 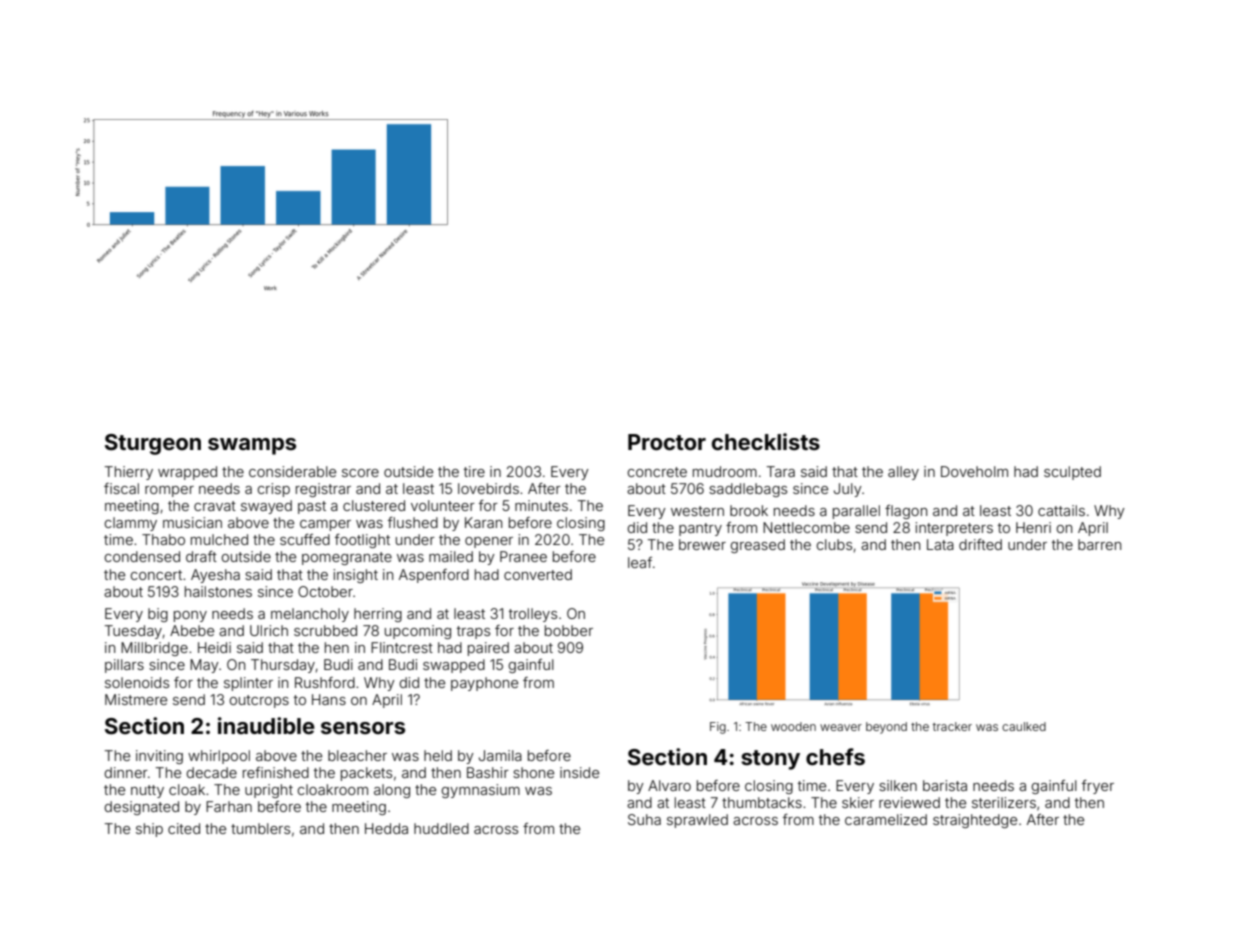 I want to click on Hedda, so click(x=386, y=828).
